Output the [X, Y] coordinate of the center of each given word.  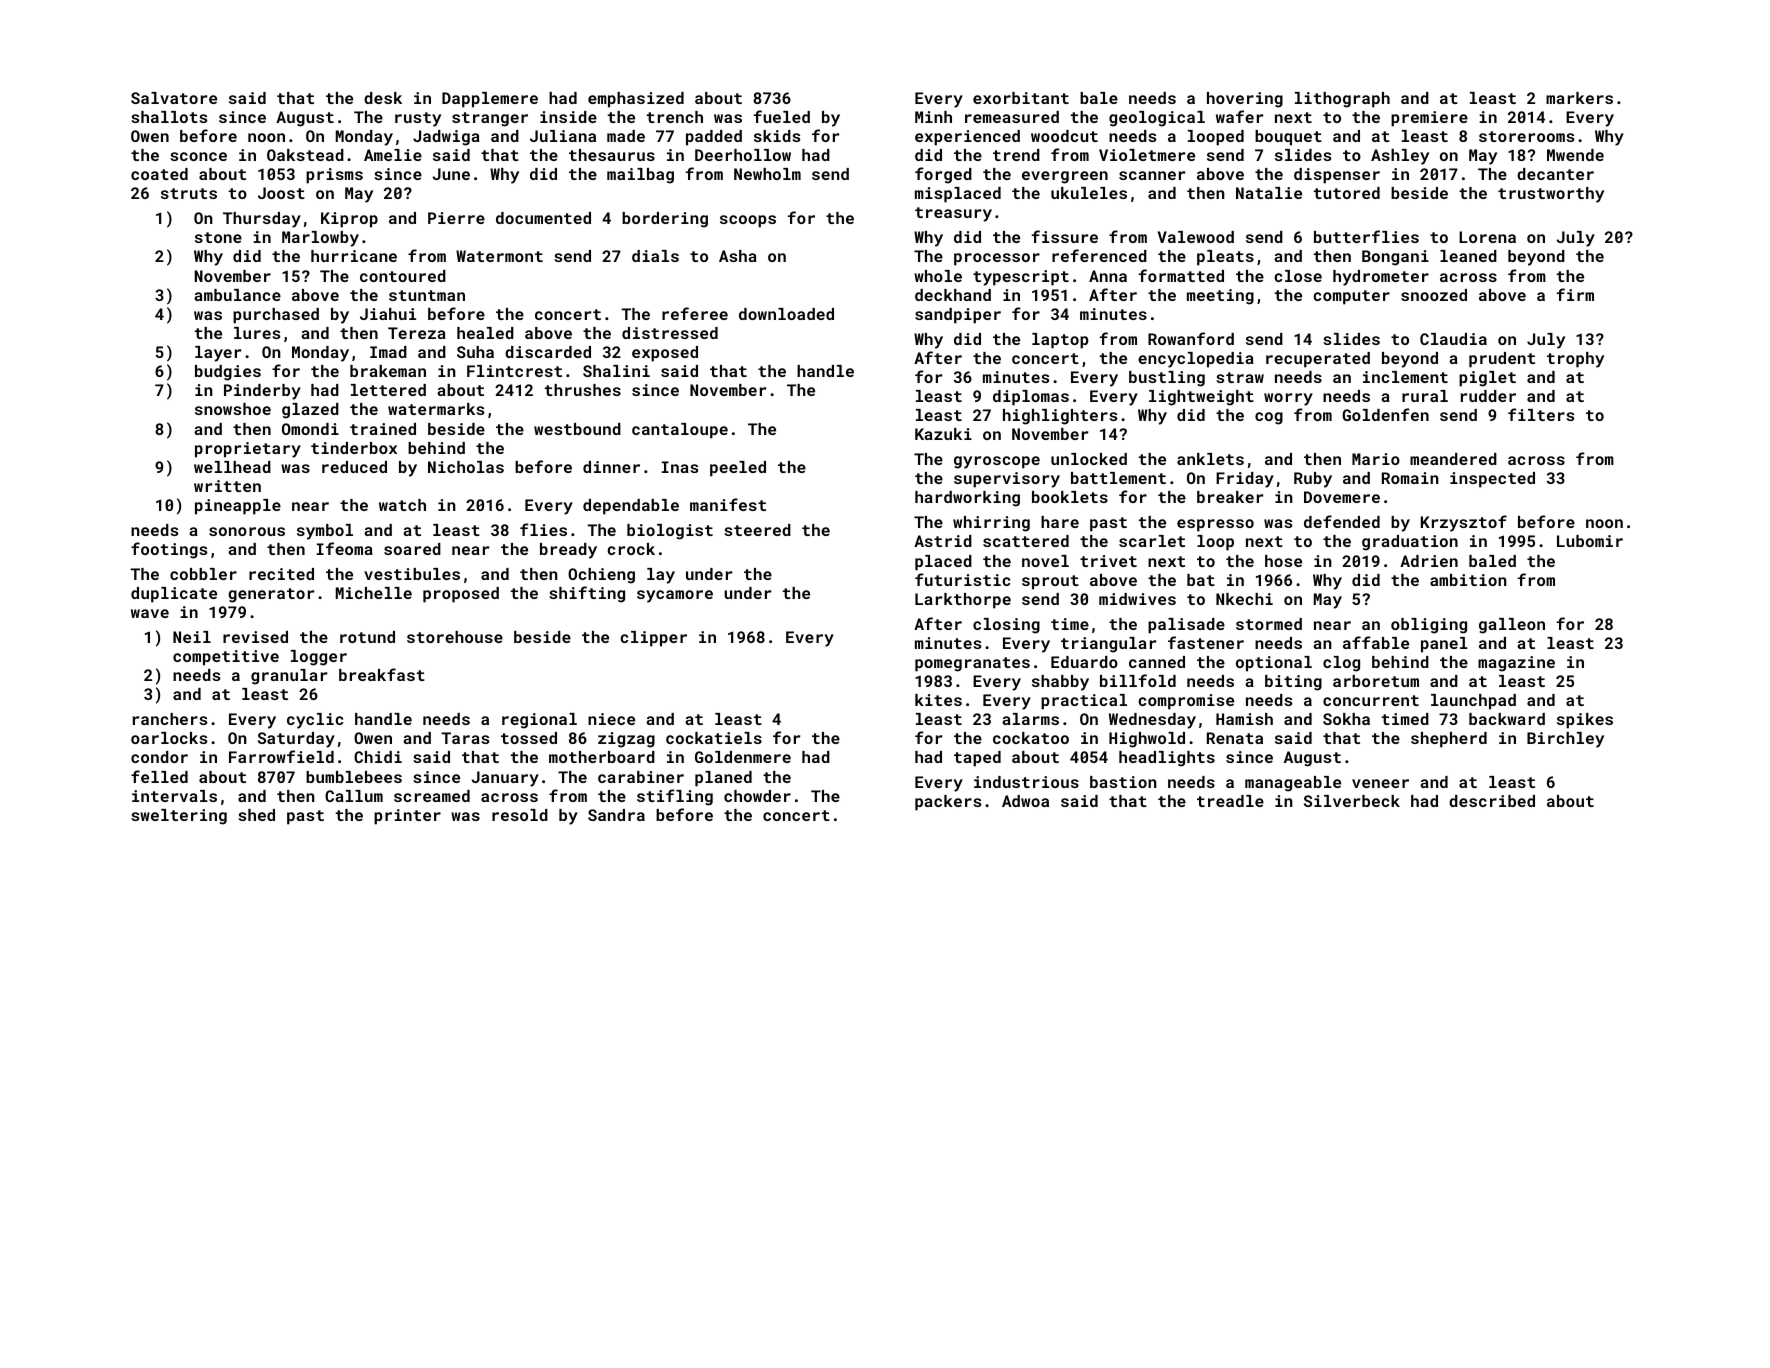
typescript [1021, 278]
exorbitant [1021, 98]
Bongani [1395, 258]
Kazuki [943, 434]
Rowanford [1191, 338]
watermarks [436, 409]
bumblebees [354, 777]
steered [757, 530]
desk [383, 98]
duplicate [174, 595]
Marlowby [320, 239]
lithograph [1342, 100]
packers [948, 803]
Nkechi [1244, 599]
